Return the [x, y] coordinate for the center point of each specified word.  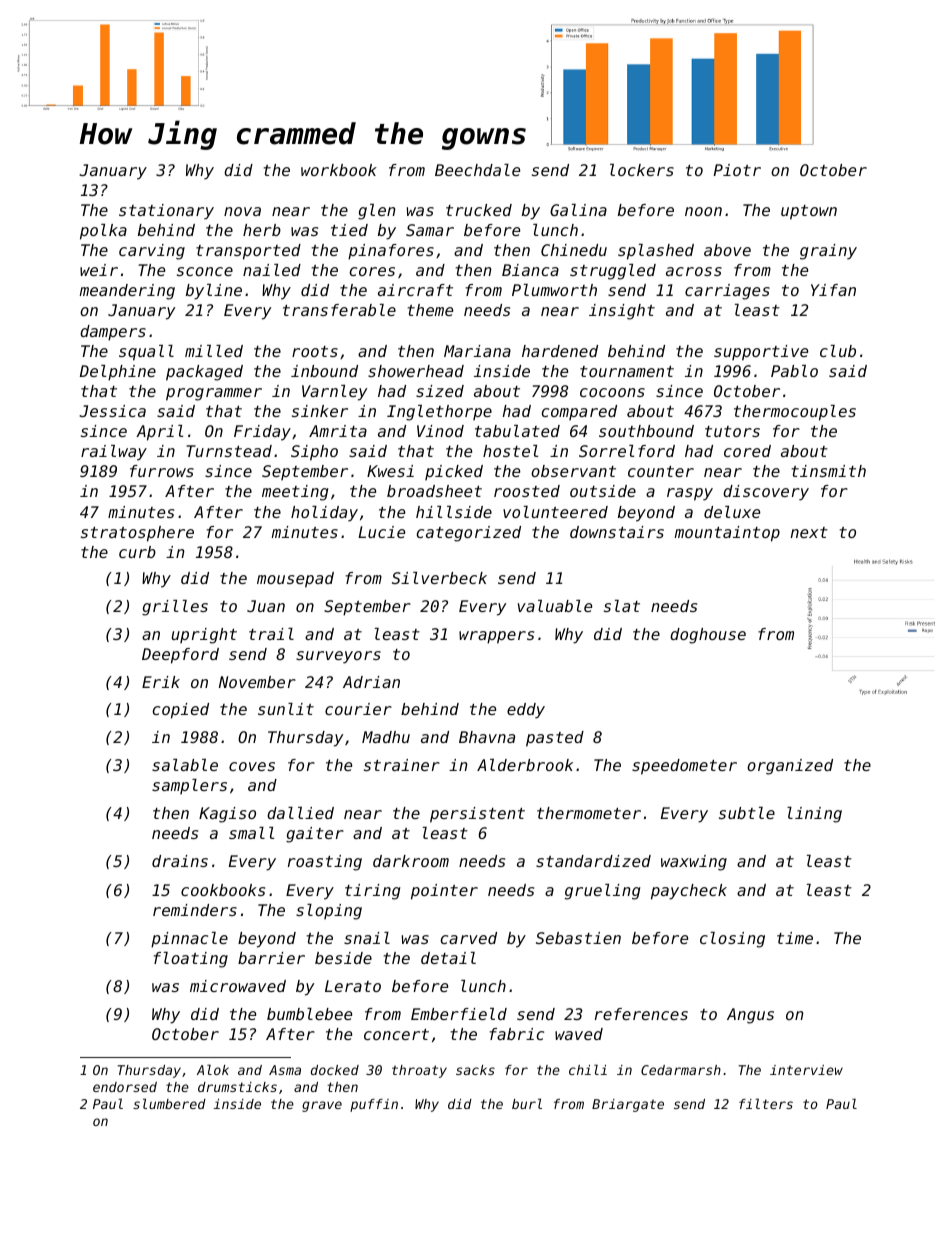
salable [185, 765]
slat [622, 606]
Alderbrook [525, 765]
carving [152, 252]
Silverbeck [439, 578]
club [838, 351]
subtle [747, 813]
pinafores [391, 252]
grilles [175, 608]
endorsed [125, 1087]
